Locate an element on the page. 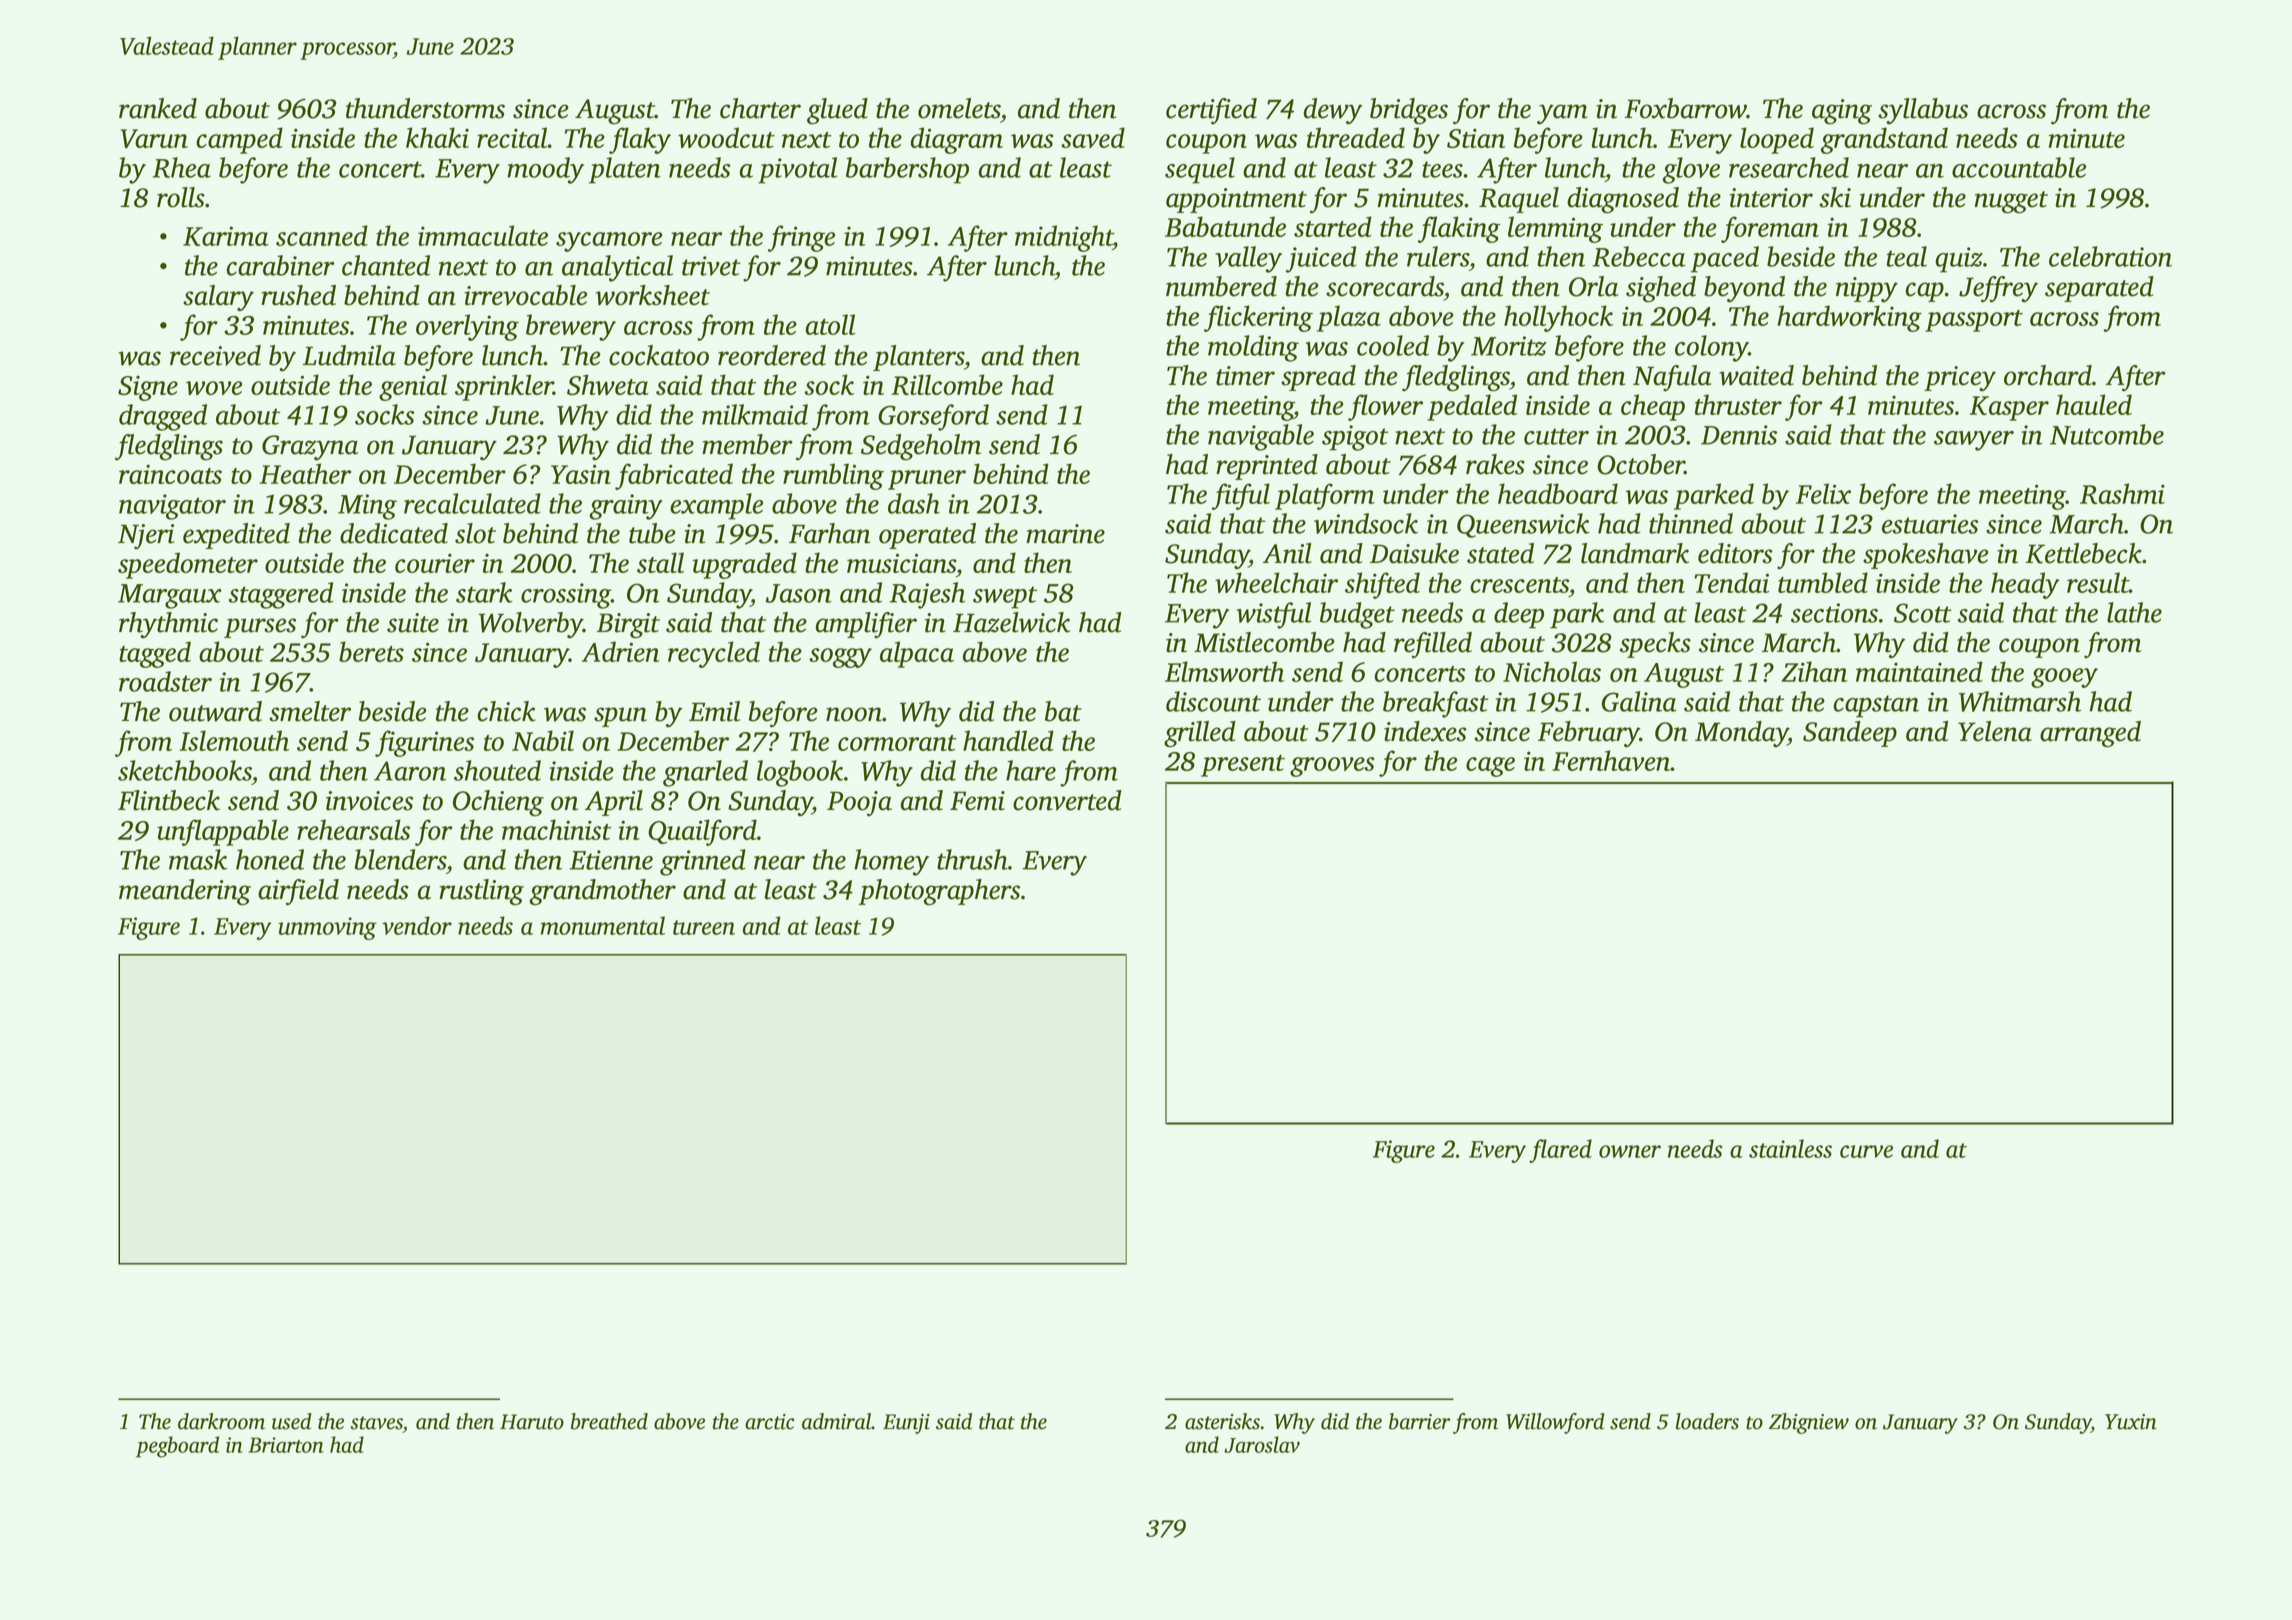 Image resolution: width=2292 pixels, height=1620 pixels. syllabus is located at coordinates (1923, 111).
